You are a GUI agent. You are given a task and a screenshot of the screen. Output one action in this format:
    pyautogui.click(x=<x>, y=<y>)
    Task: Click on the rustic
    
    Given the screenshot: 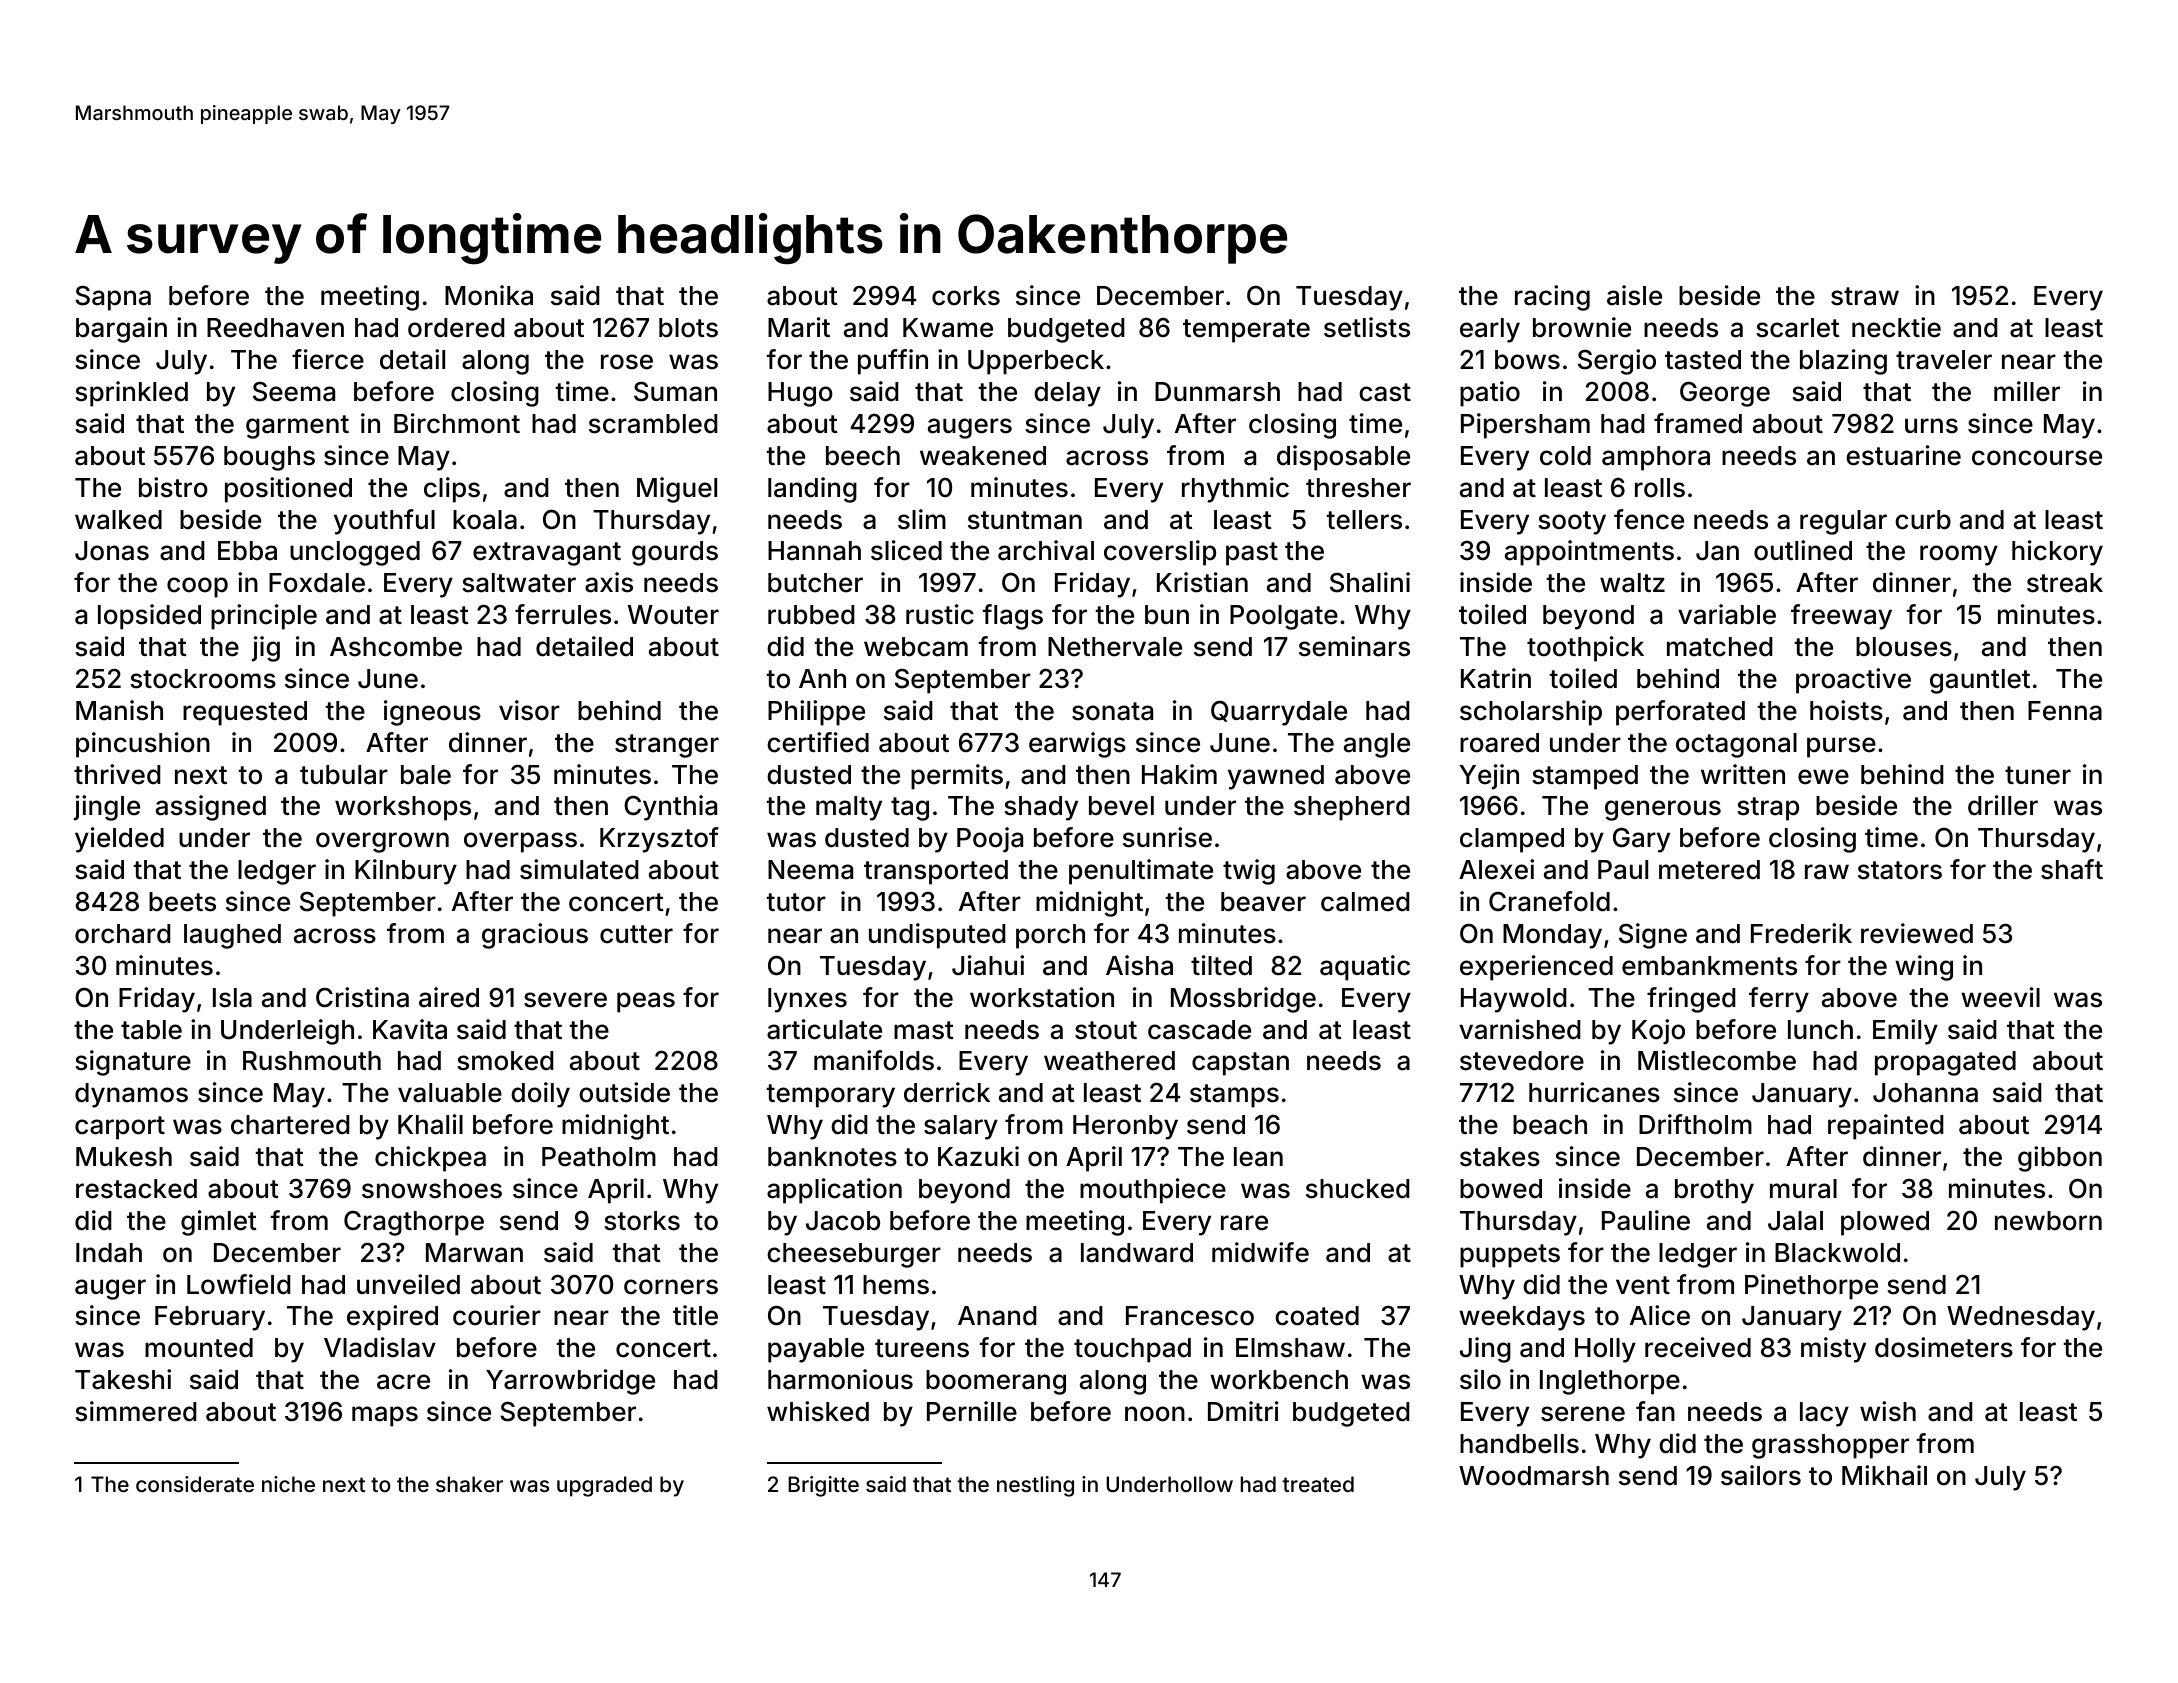 What is the action you would take?
    pyautogui.click(x=940, y=614)
